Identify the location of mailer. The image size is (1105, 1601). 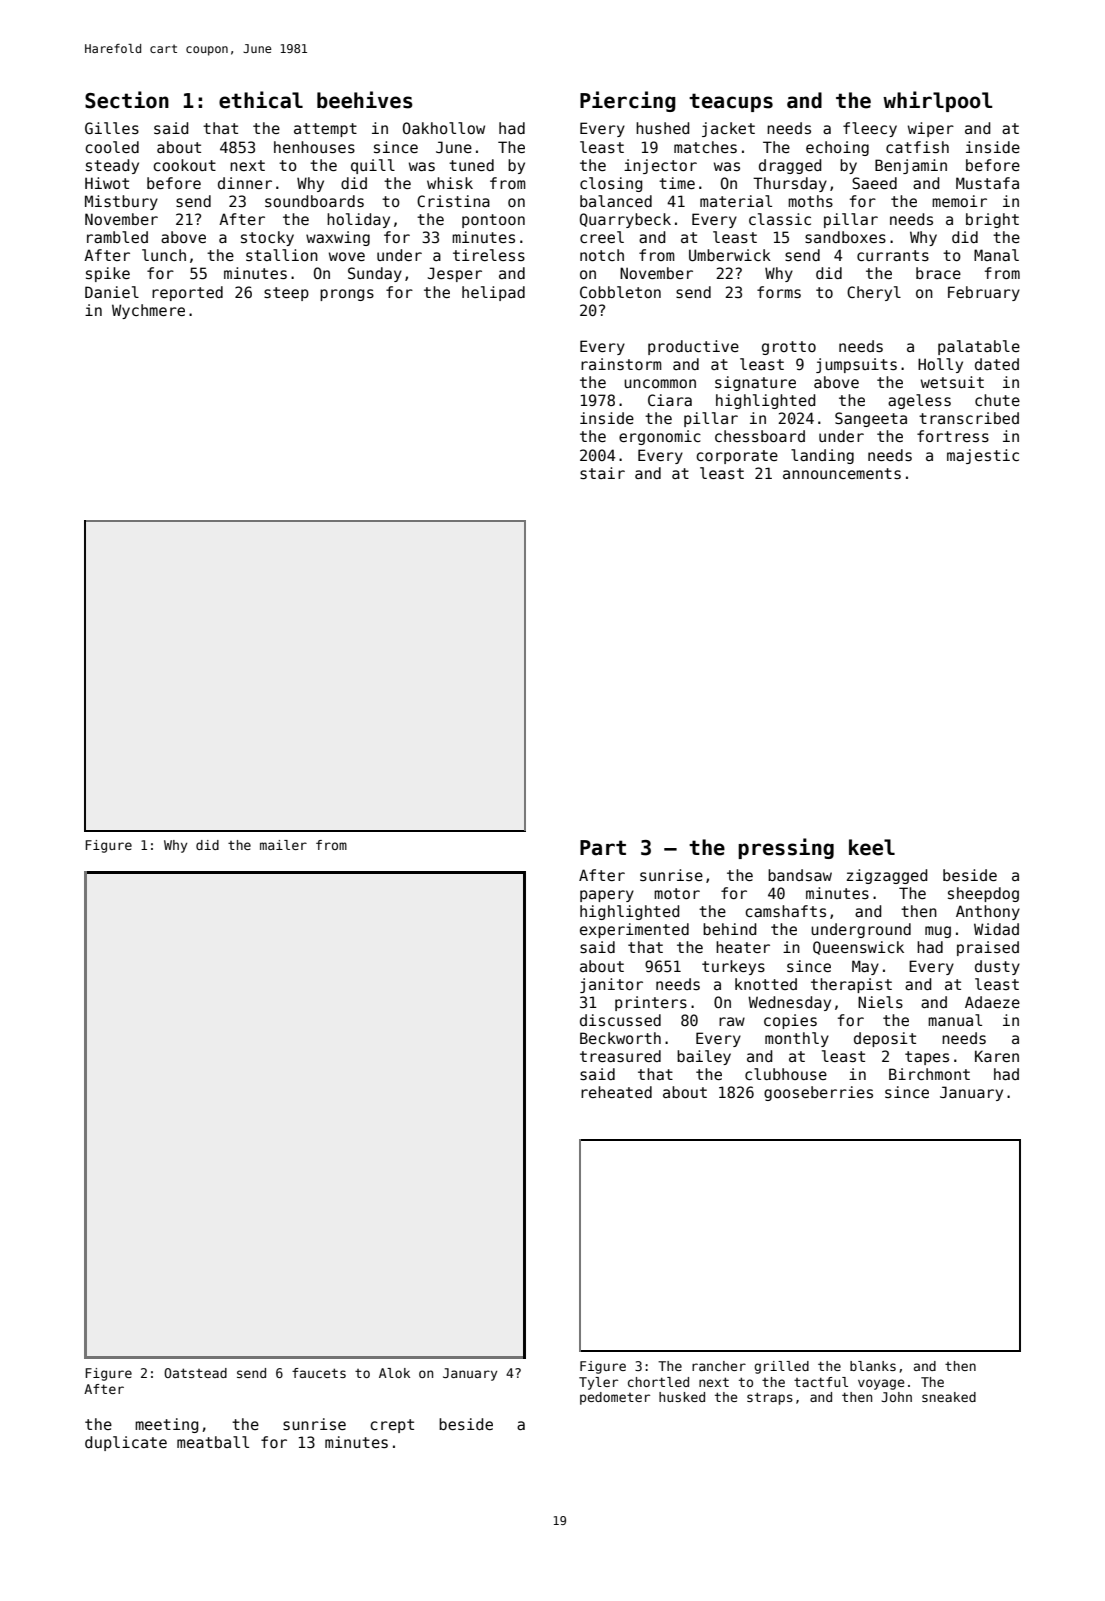
(283, 845).
